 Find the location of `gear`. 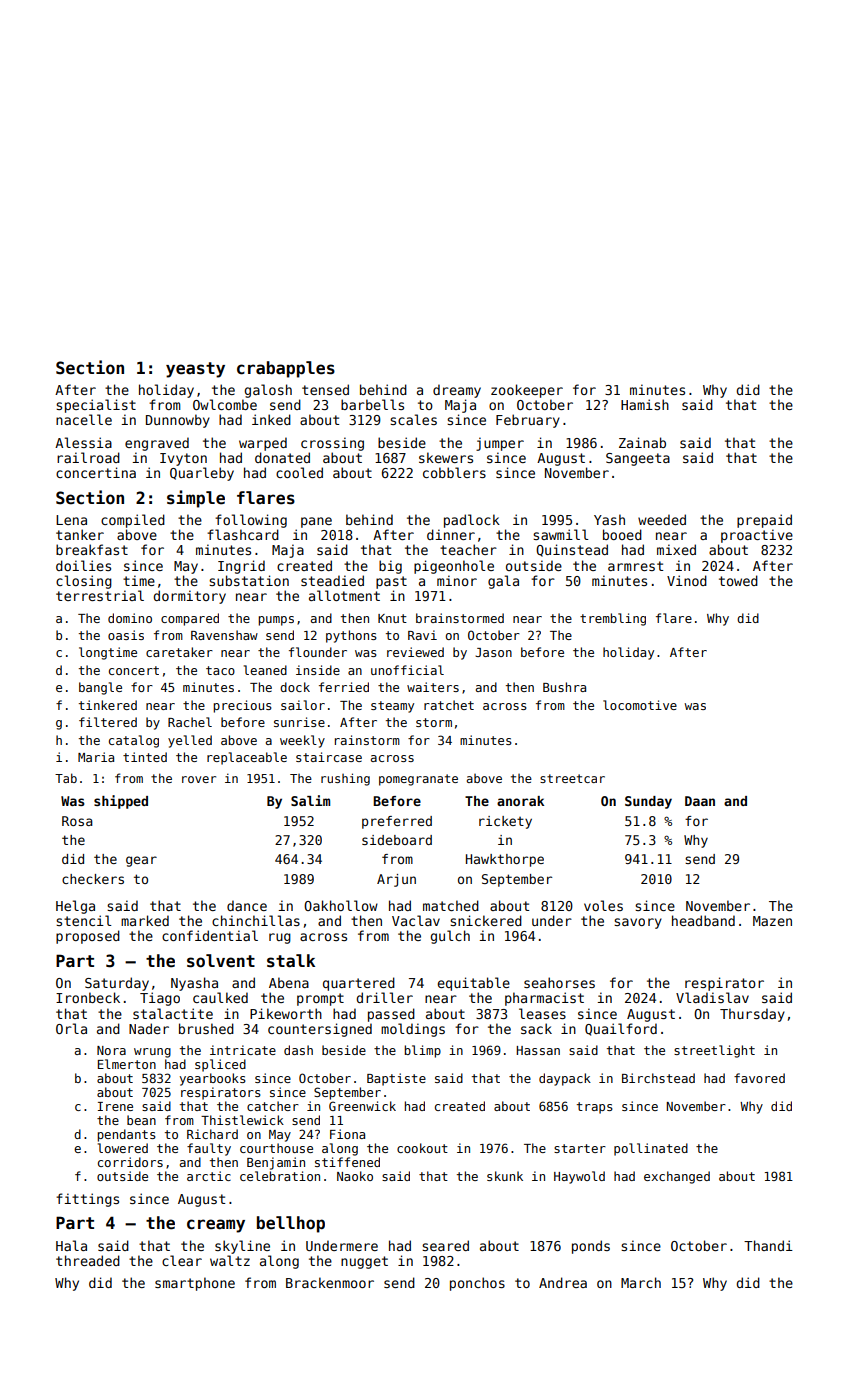

gear is located at coordinates (141, 861).
